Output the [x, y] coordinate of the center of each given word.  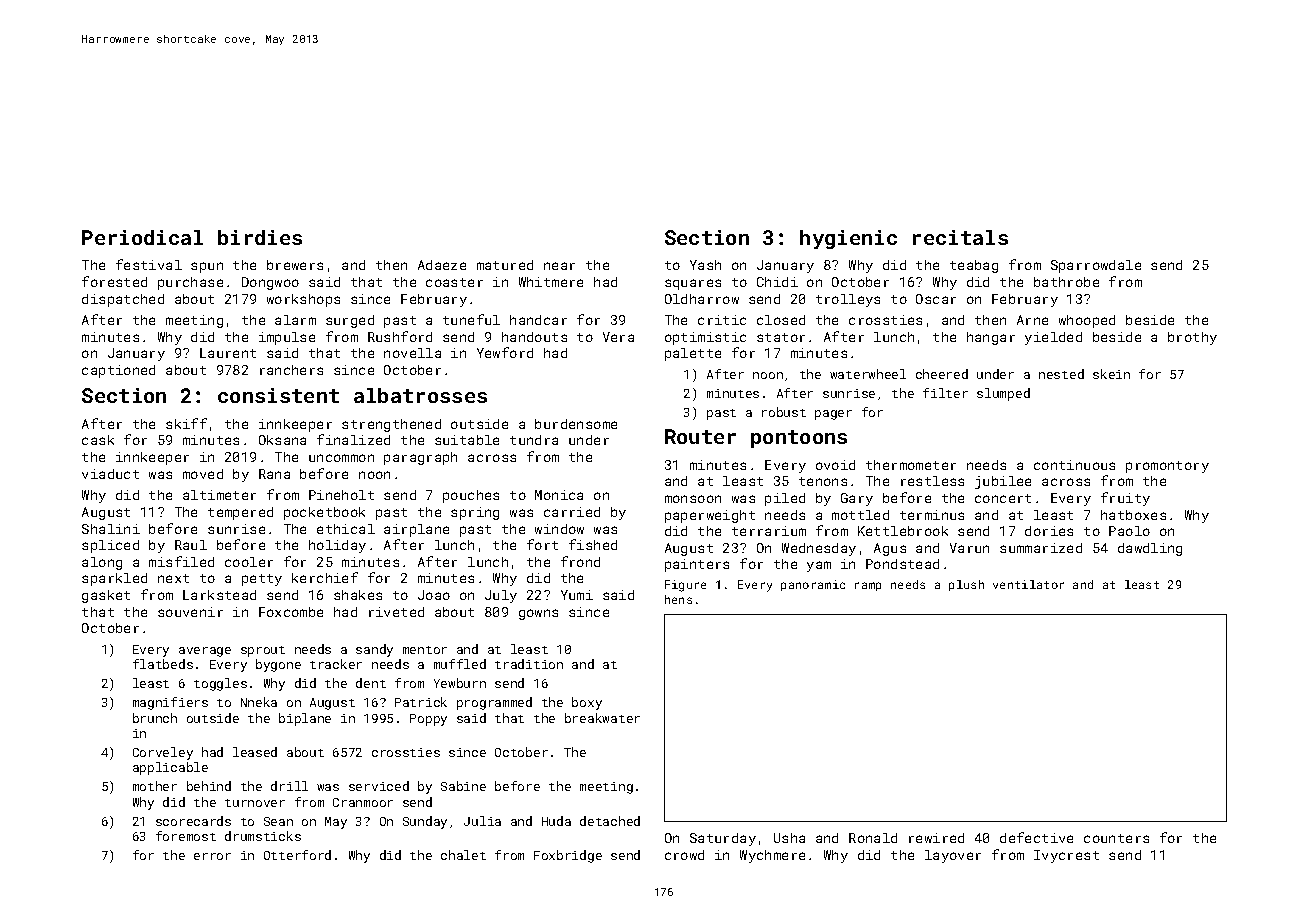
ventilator [1028, 584]
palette [693, 354]
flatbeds [163, 664]
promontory [1167, 467]
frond [580, 561]
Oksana [282, 440]
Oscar [936, 299]
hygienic [848, 239]
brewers [295, 265]
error [212, 856]
